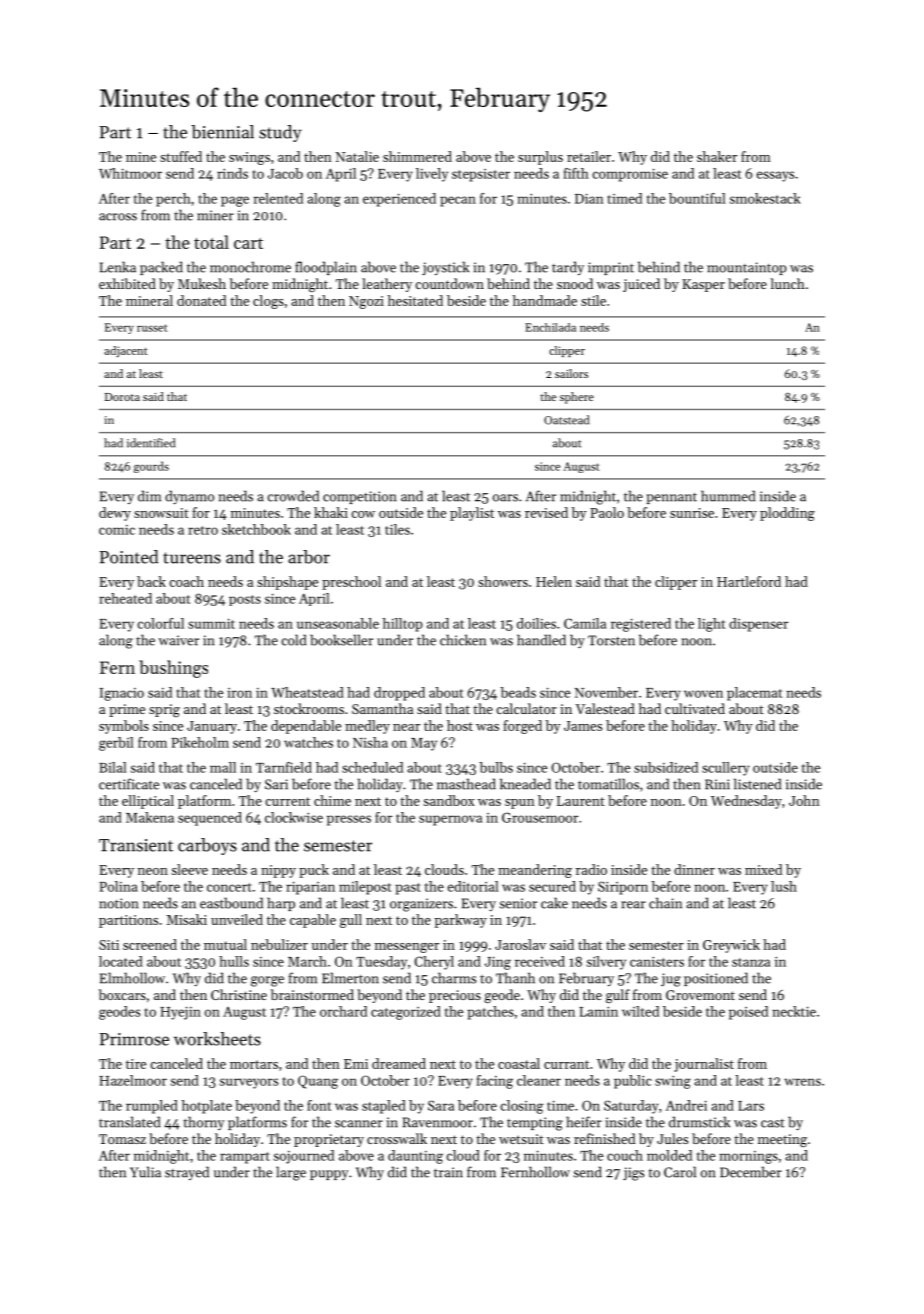  Describe the element at coordinates (775, 176) in the page. I see `essays` at that location.
